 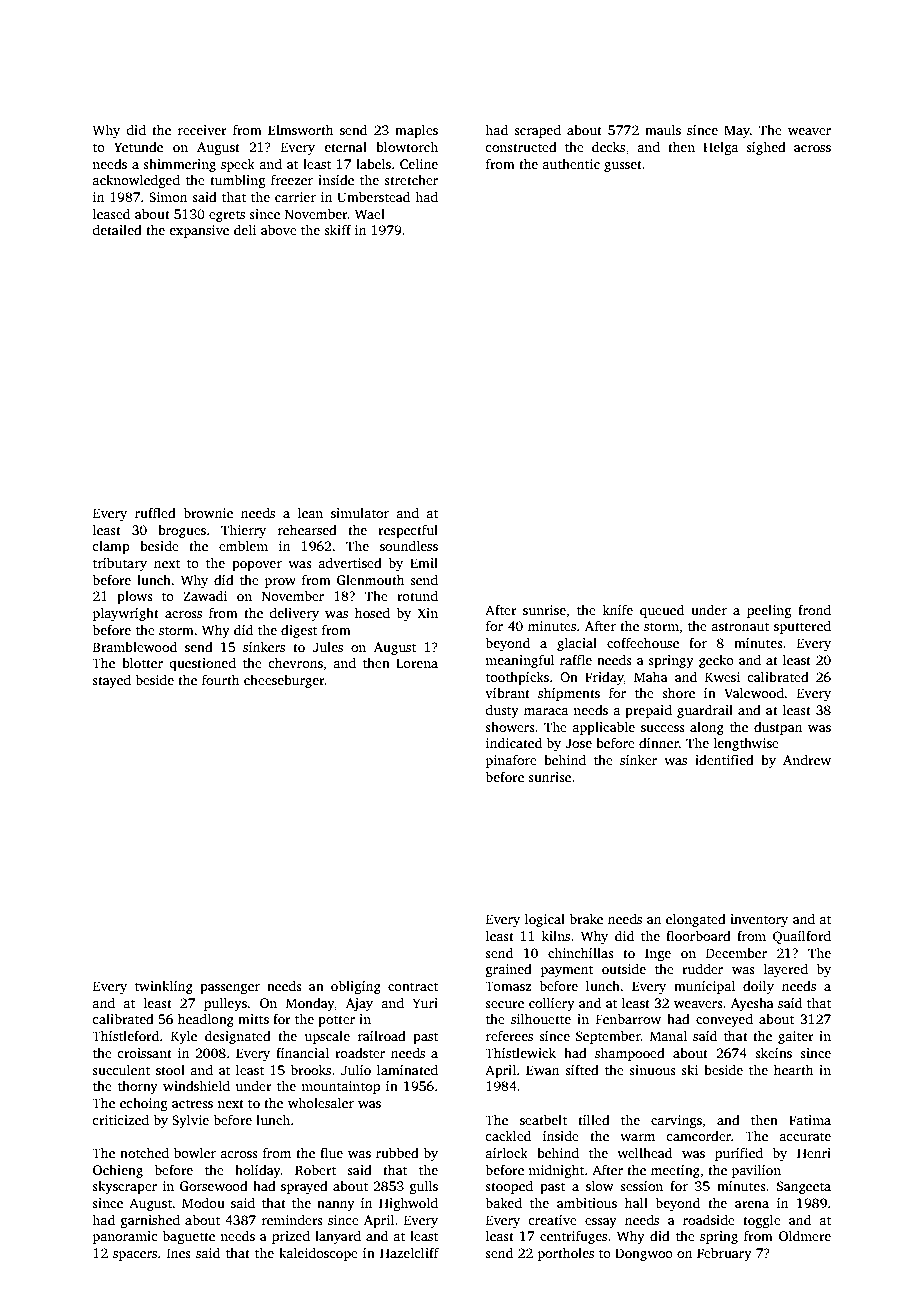 I want to click on Simon, so click(x=168, y=197).
